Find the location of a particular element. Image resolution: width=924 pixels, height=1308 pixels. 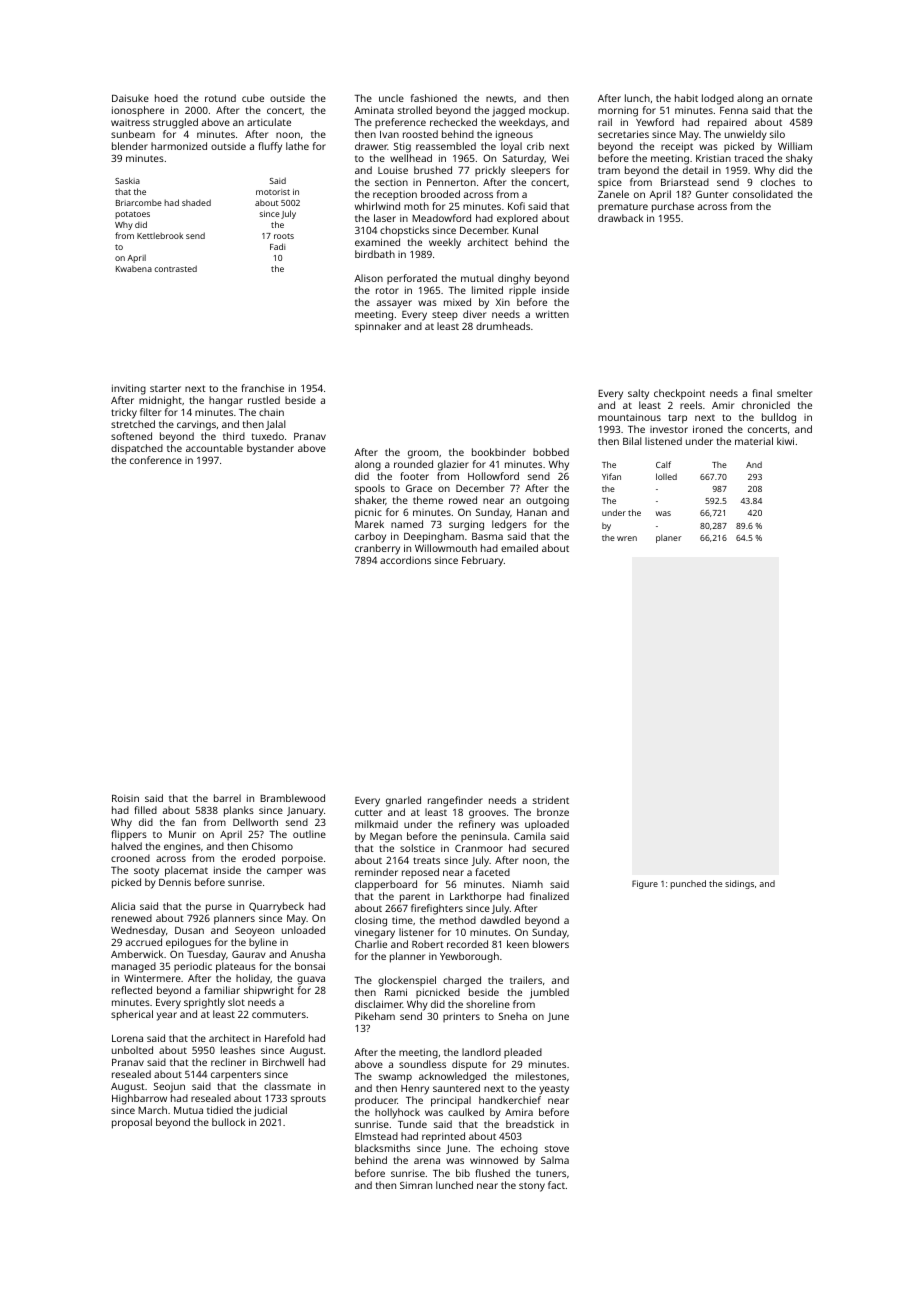

dinghy is located at coordinates (514, 279).
